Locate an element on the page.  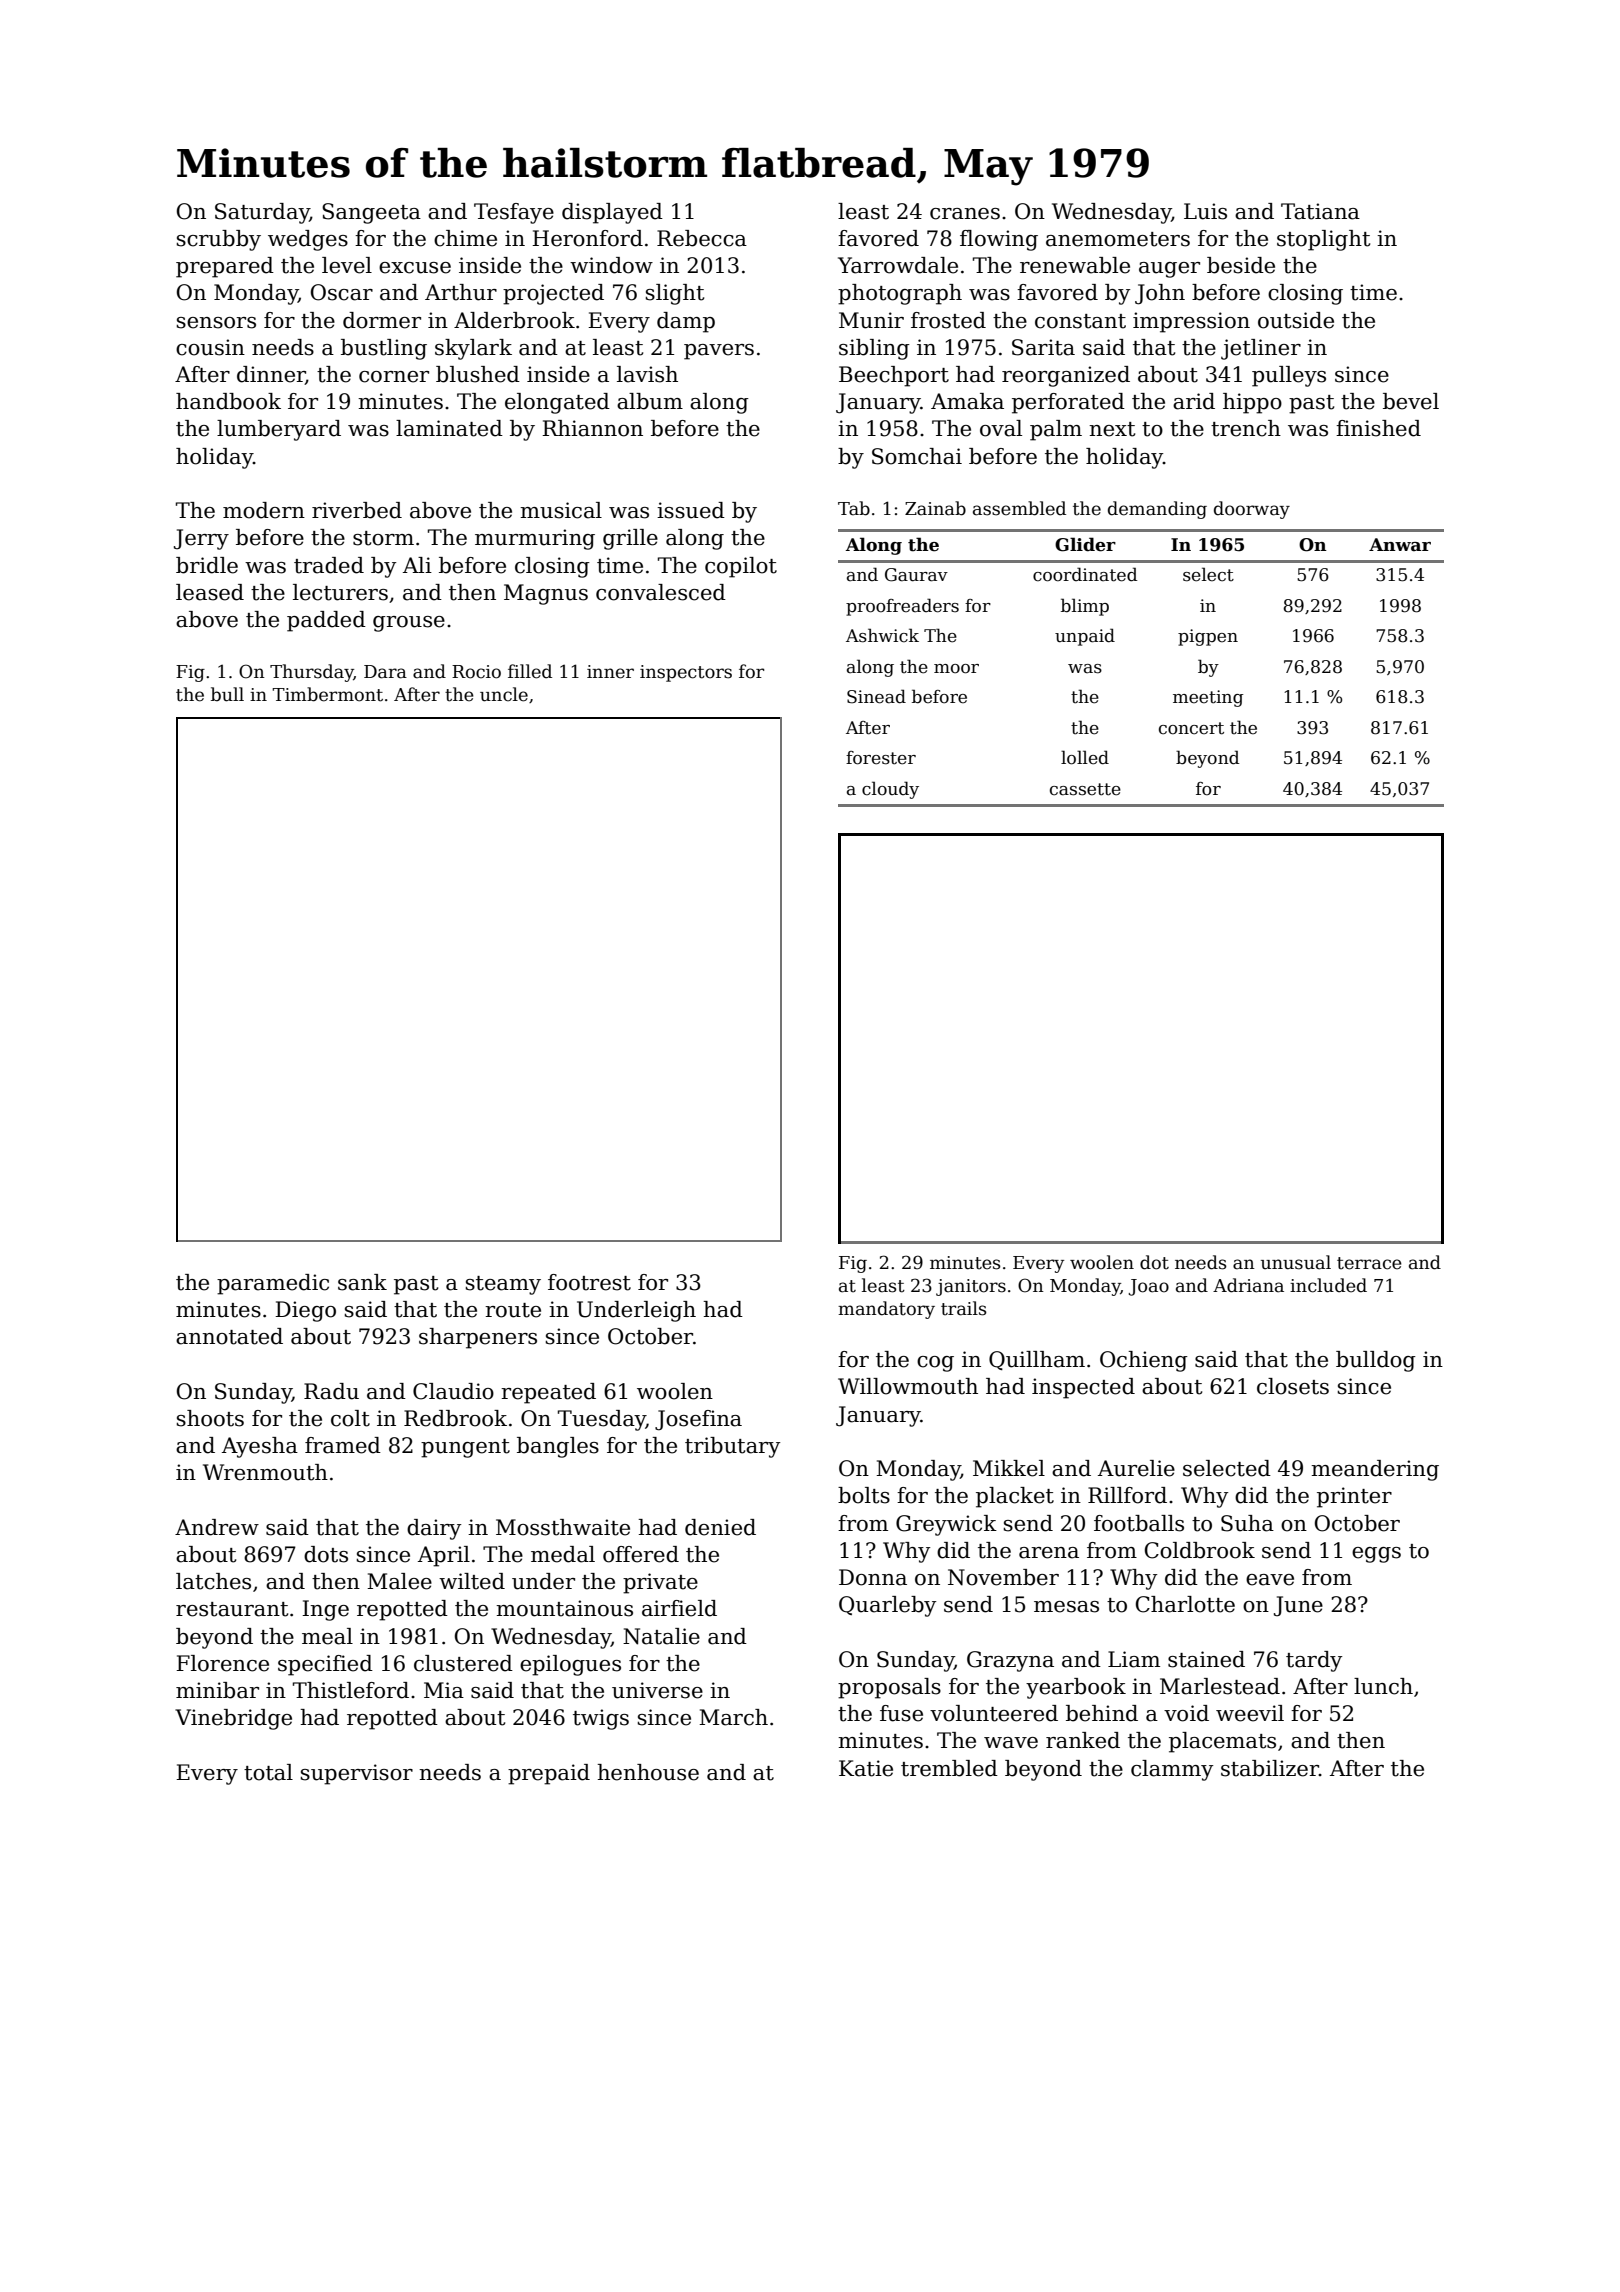
cloudy is located at coordinates (890, 790).
